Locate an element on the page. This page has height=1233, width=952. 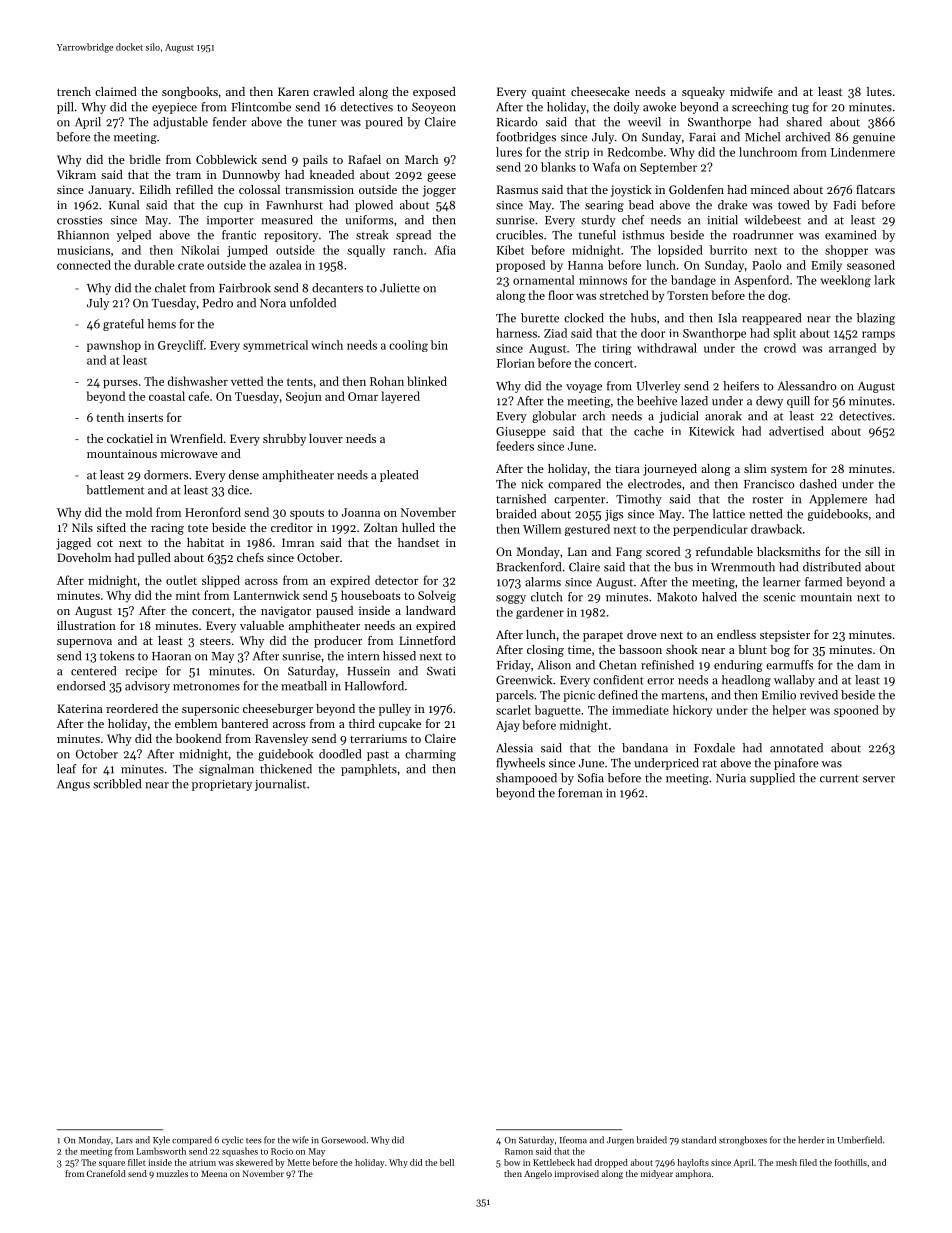
current is located at coordinates (839, 779).
